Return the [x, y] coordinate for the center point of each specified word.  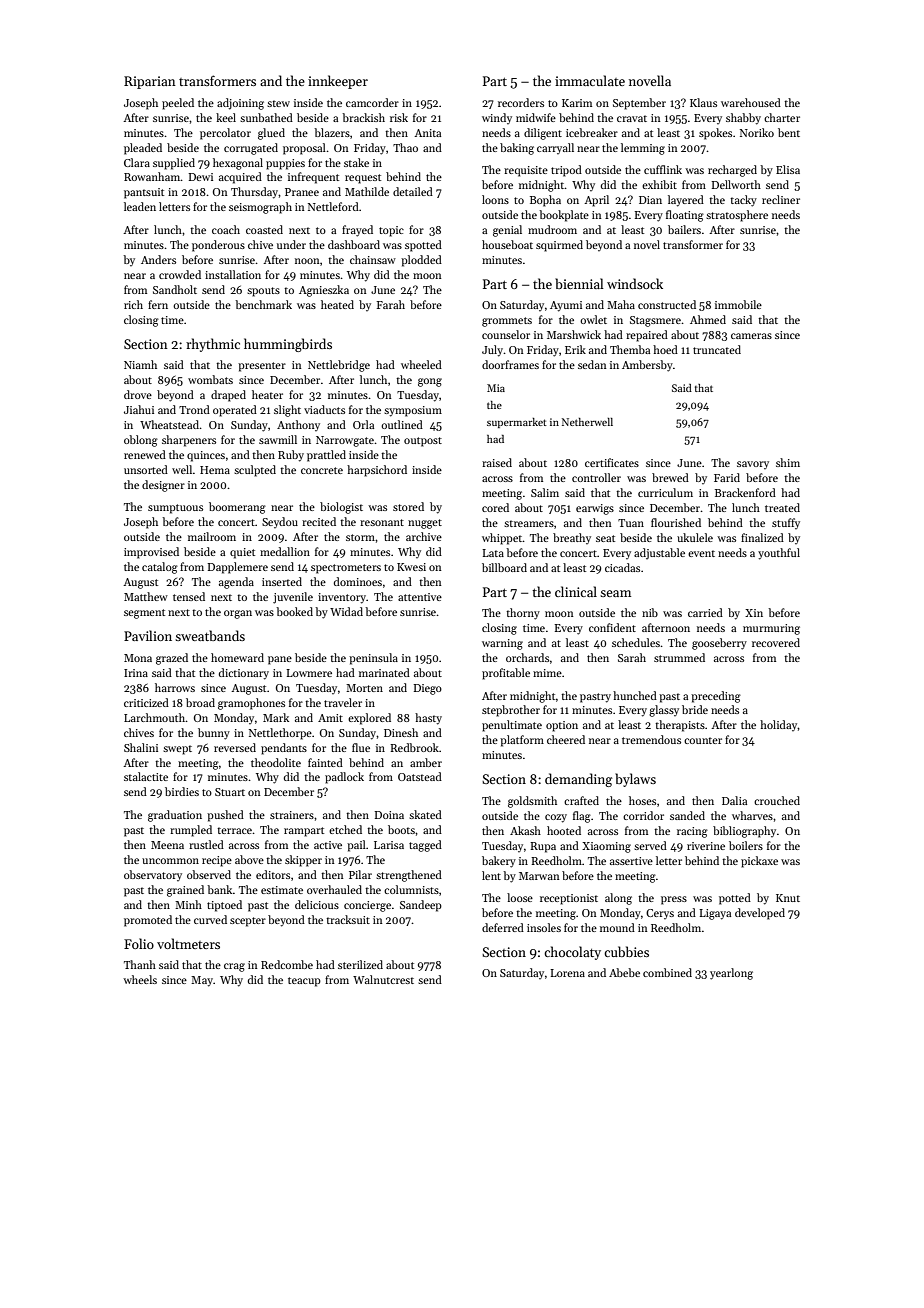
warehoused [751, 102]
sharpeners [189, 441]
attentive [420, 597]
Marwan [539, 876]
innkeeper [338, 82]
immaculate [590, 80]
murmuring [771, 629]
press [674, 900]
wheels [140, 979]
